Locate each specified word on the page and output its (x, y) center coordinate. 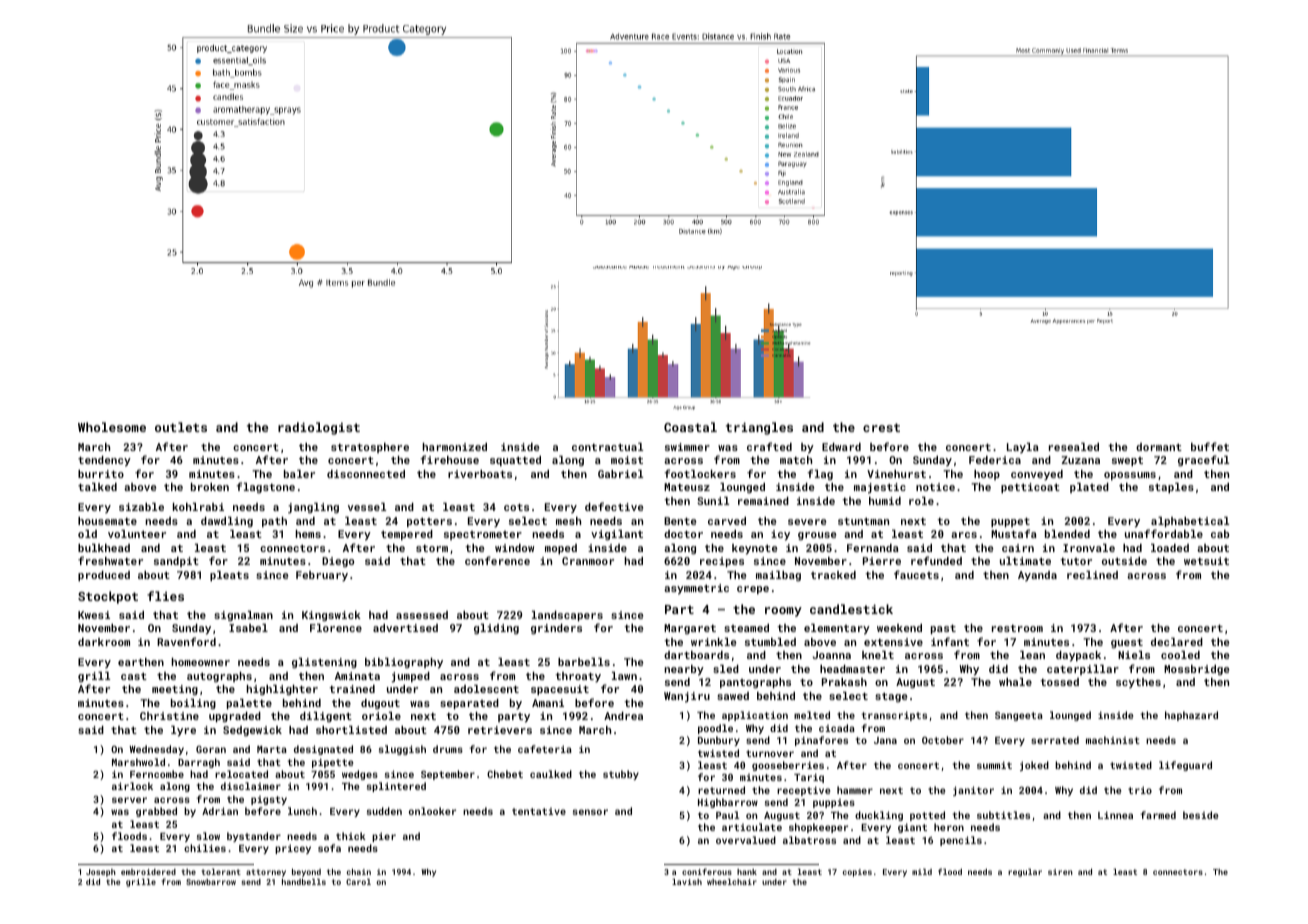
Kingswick (331, 616)
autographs (219, 677)
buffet (1210, 446)
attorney (266, 873)
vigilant (617, 535)
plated (1089, 488)
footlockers (700, 473)
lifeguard (1185, 766)
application (755, 716)
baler (299, 474)
